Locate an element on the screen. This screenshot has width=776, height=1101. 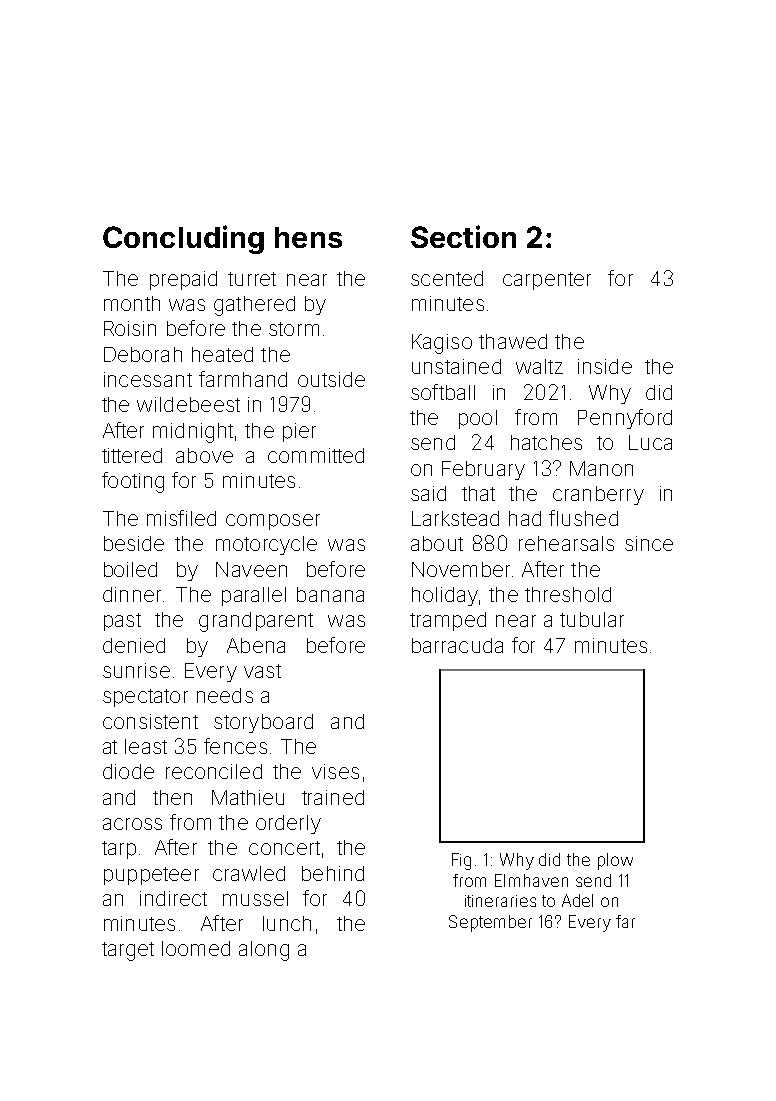
misfiled is located at coordinates (181, 518).
